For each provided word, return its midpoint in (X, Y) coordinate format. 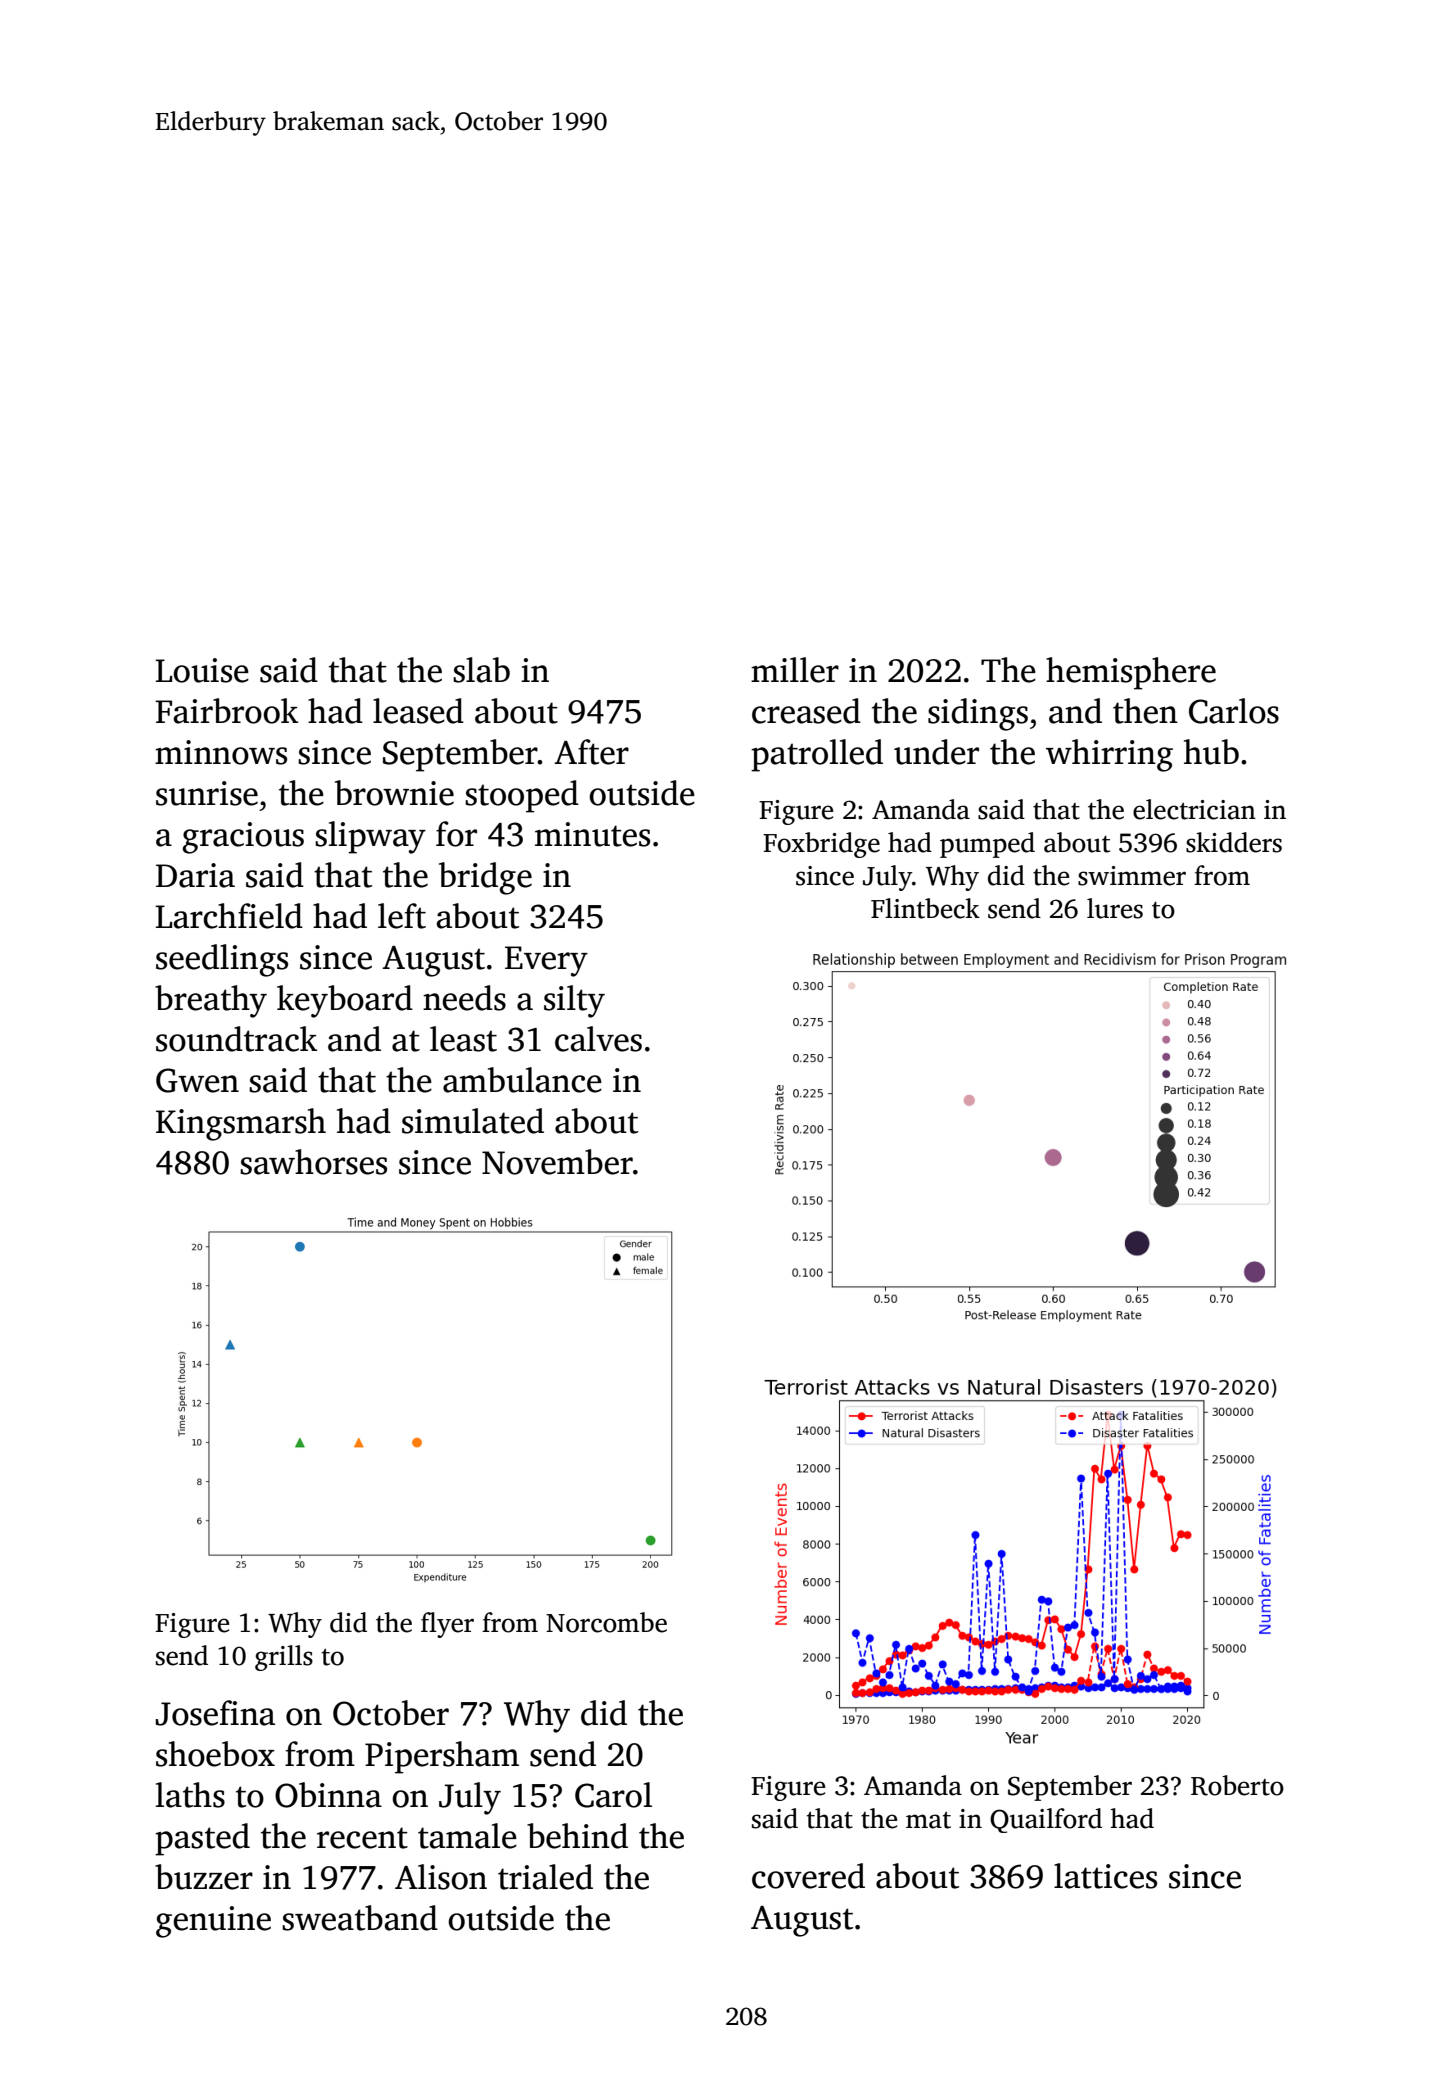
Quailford (1046, 1820)
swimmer (1132, 876)
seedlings (222, 960)
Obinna (328, 1795)
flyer (447, 1625)
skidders (1234, 842)
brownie (394, 793)
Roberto (1237, 1785)
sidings (978, 714)
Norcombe (606, 1622)
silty (574, 1001)
